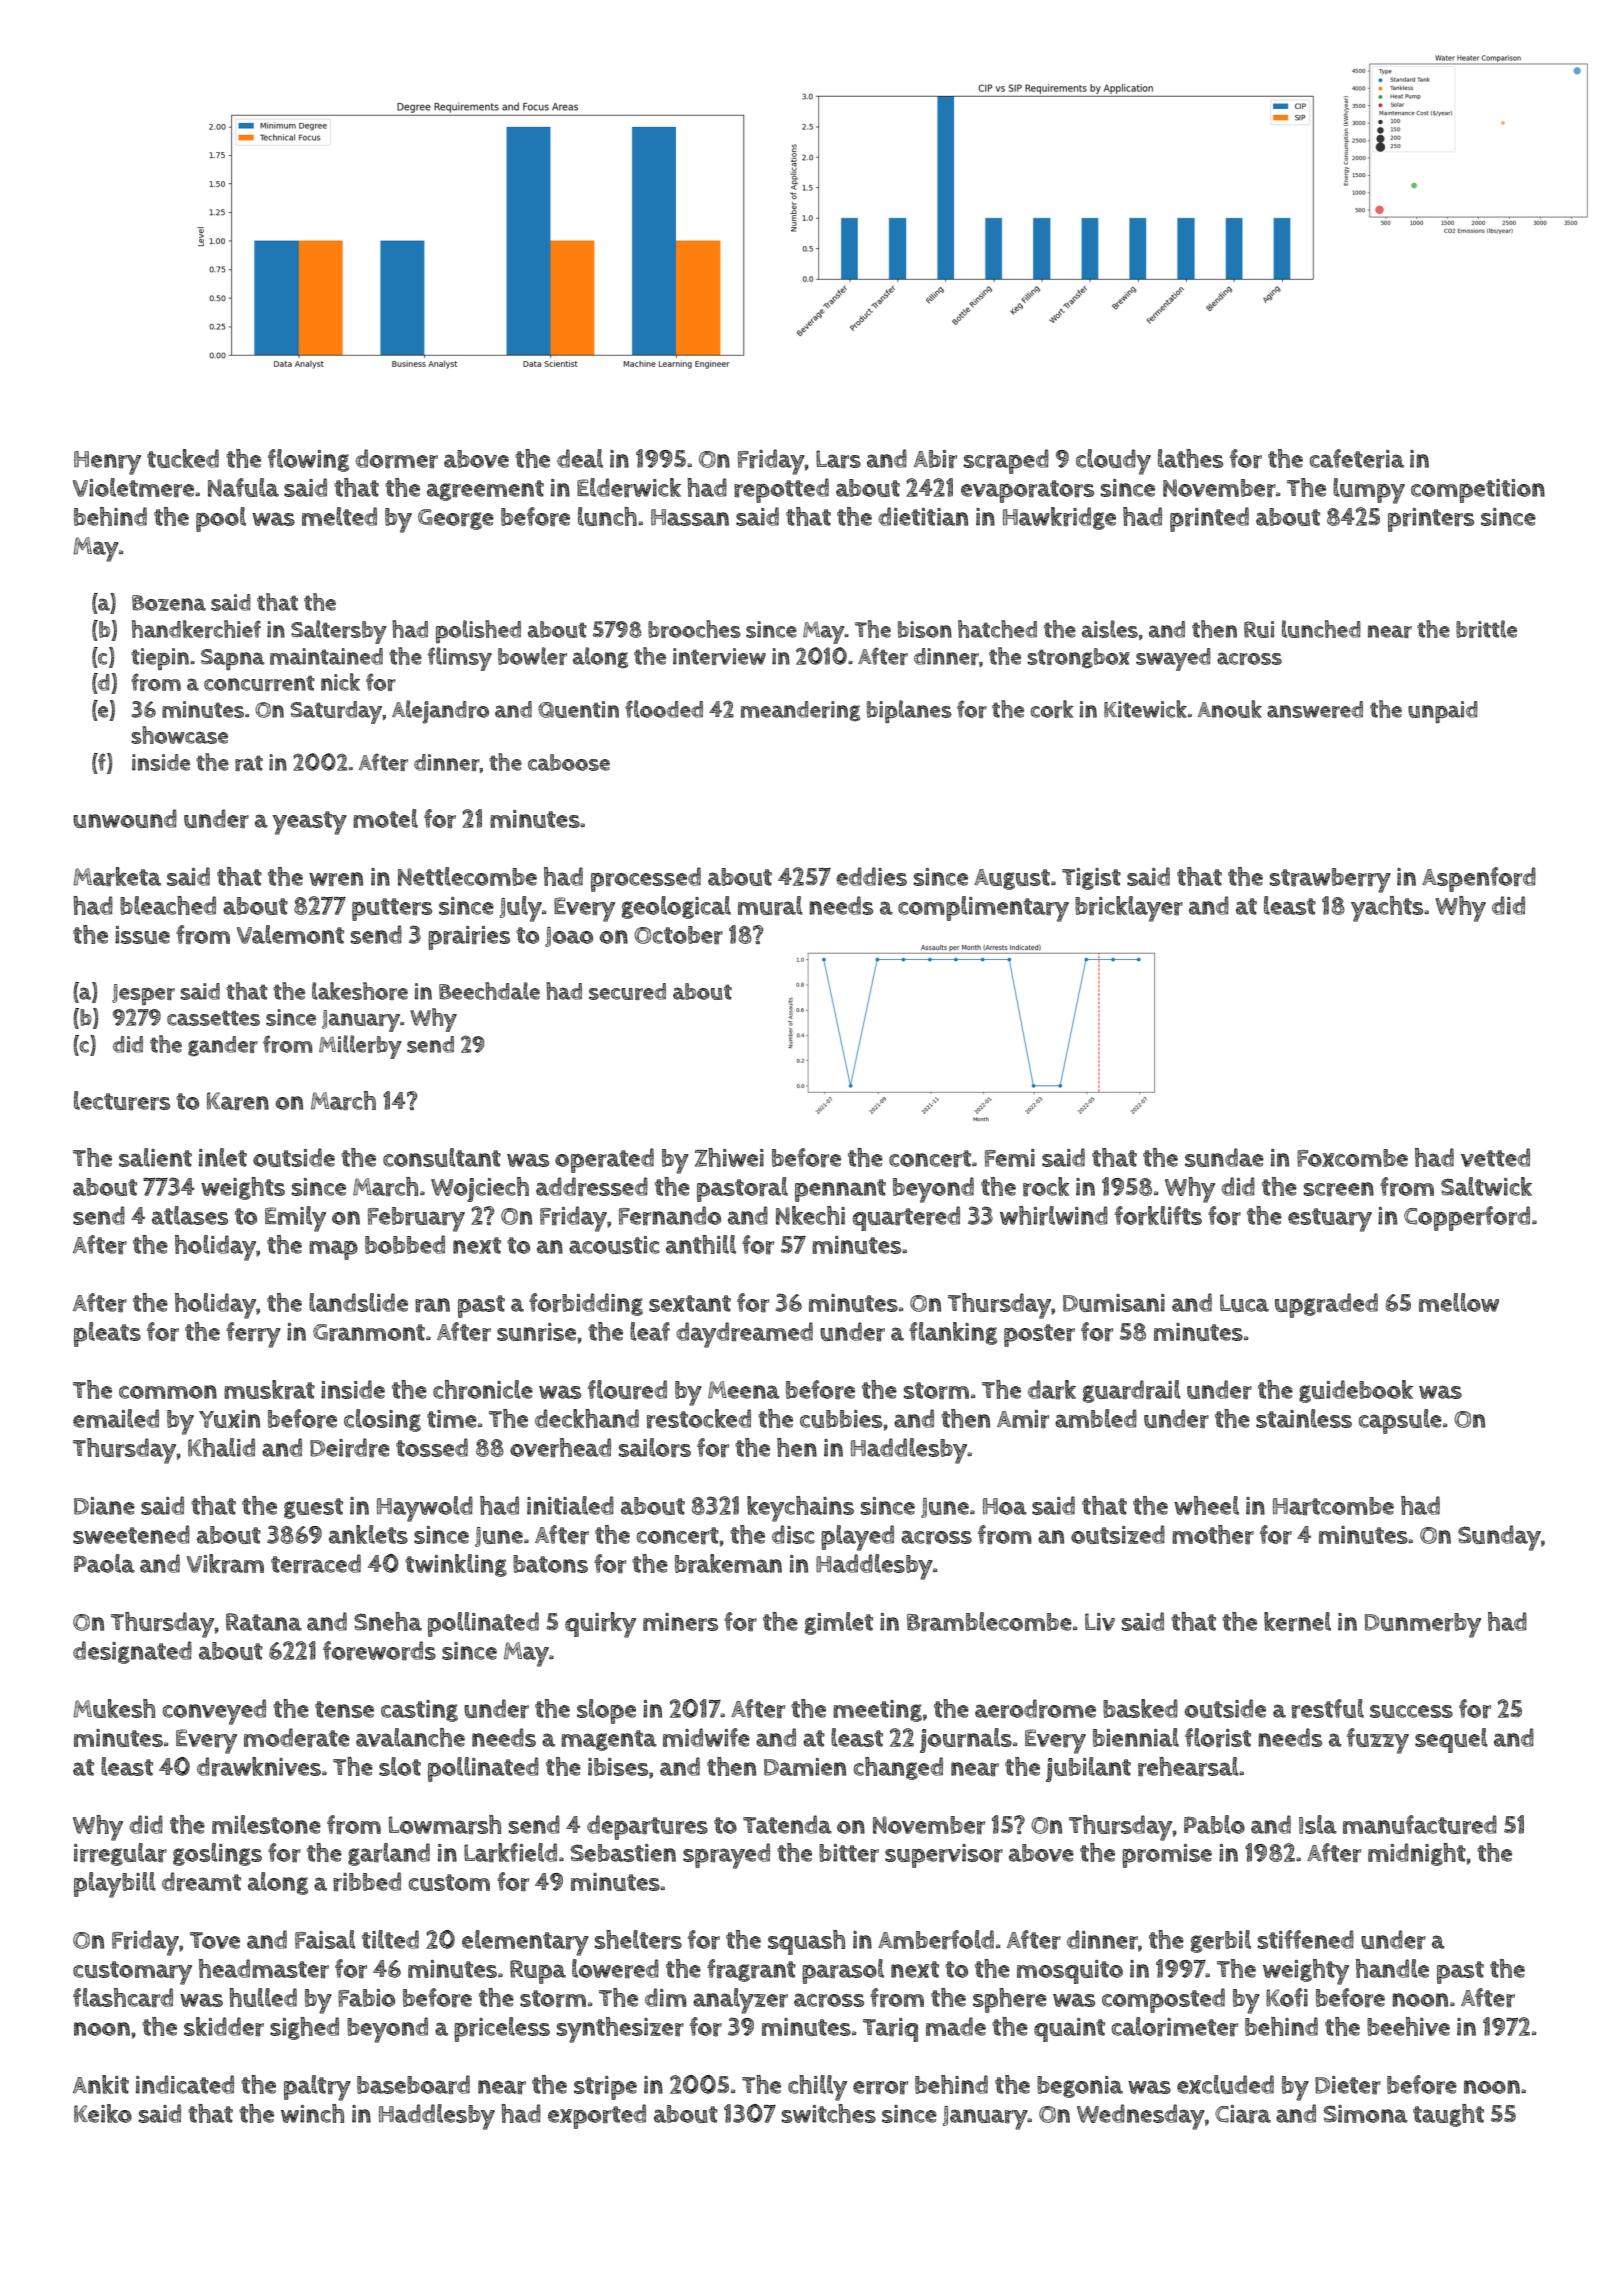 The height and width of the document is (2292, 1620). Describe the element at coordinates (793, 1534) in the document. I see `disc` at that location.
